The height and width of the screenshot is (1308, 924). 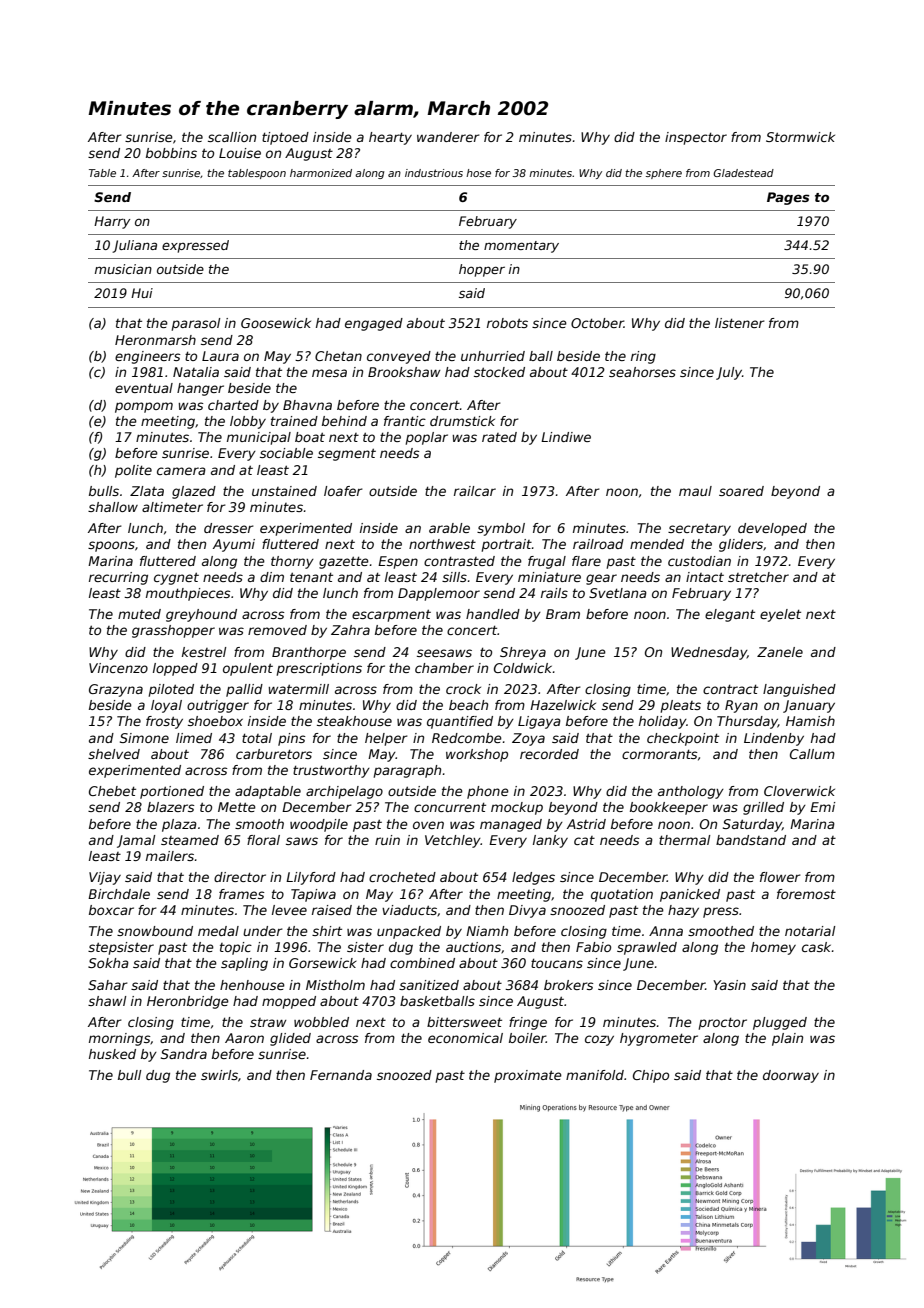 What do you see at coordinates (232, 137) in the screenshot?
I see `scallion` at bounding box center [232, 137].
